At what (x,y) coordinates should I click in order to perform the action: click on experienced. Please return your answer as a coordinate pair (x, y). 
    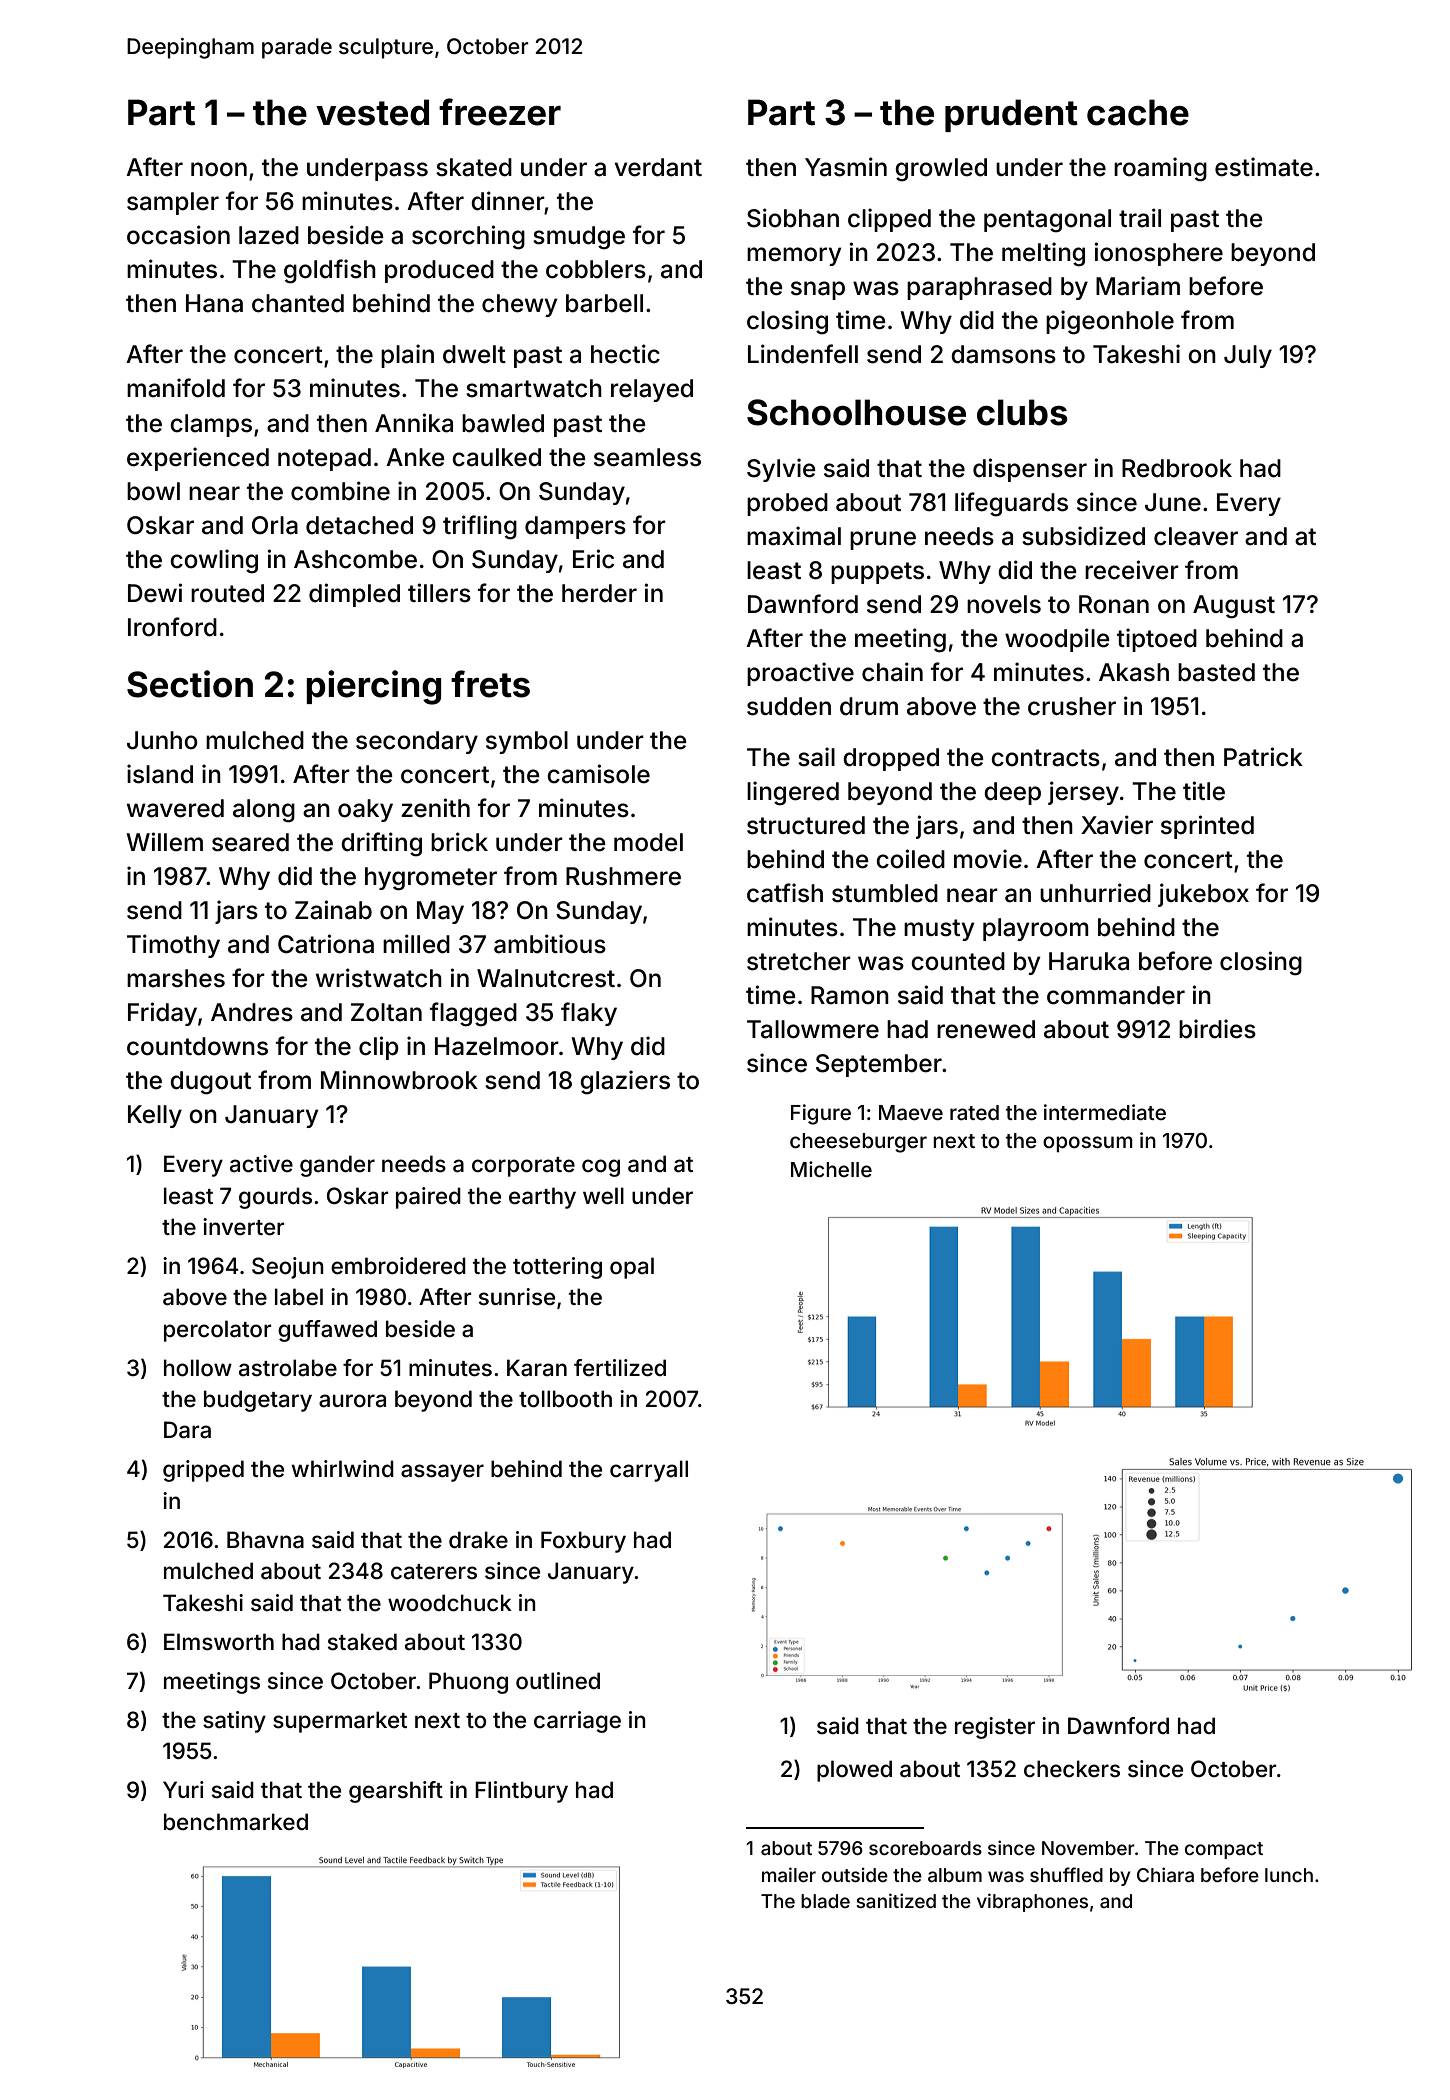
    Looking at the image, I should click on (198, 459).
